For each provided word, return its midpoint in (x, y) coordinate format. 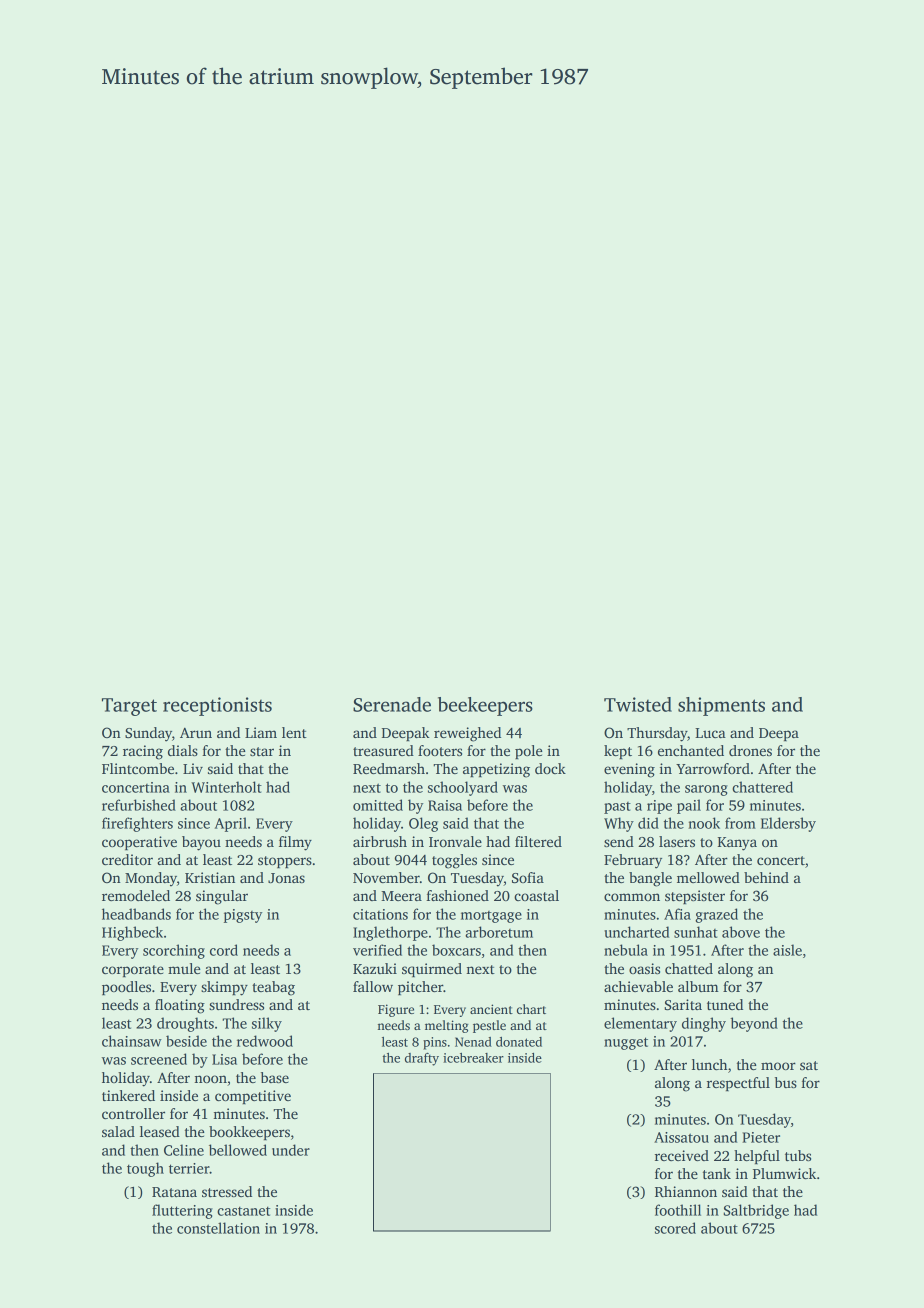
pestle (489, 1026)
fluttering (182, 1211)
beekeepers (485, 706)
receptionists (217, 706)
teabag (273, 988)
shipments (721, 706)
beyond (754, 1024)
